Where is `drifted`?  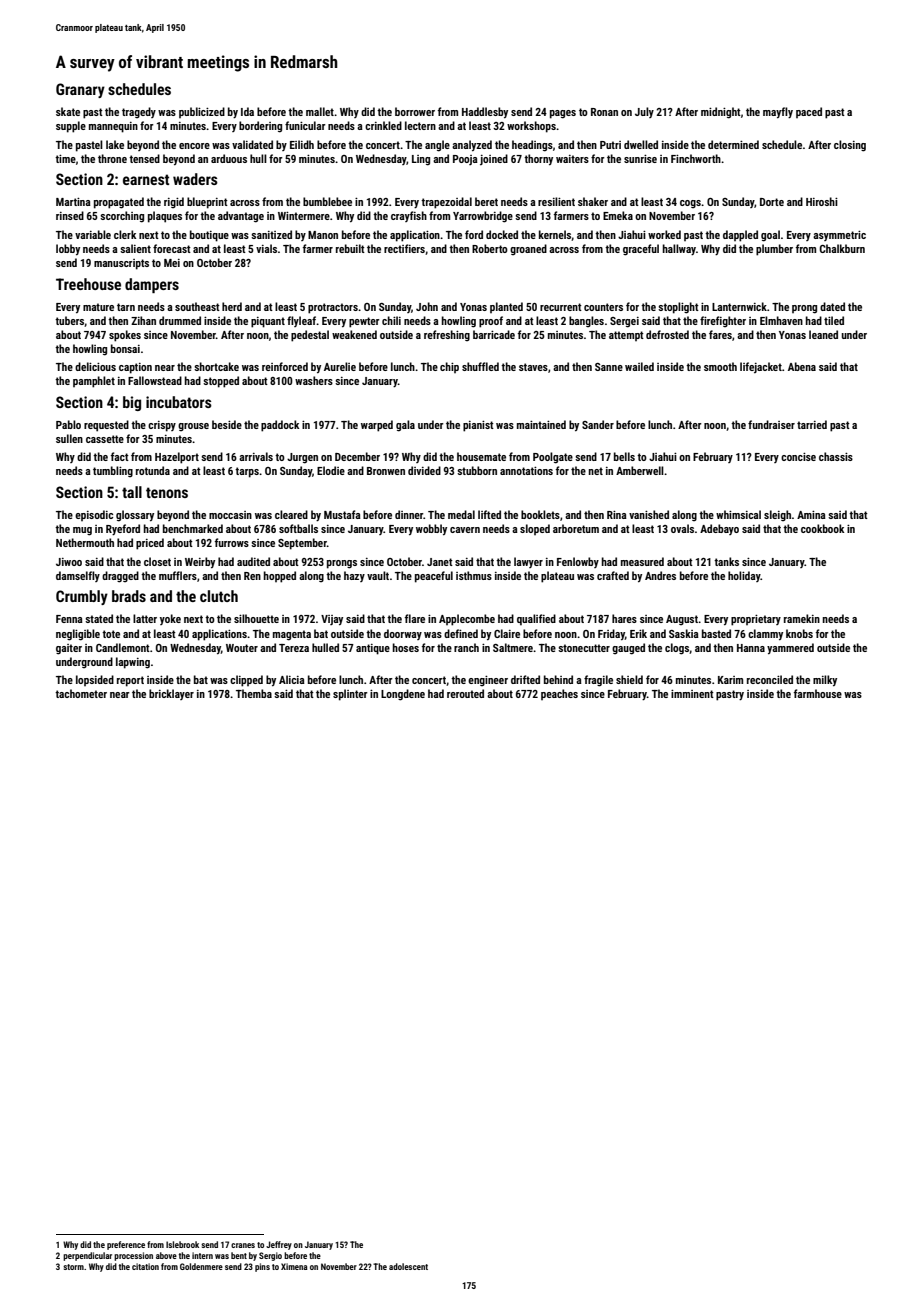 drifted is located at coordinates (525, 679).
